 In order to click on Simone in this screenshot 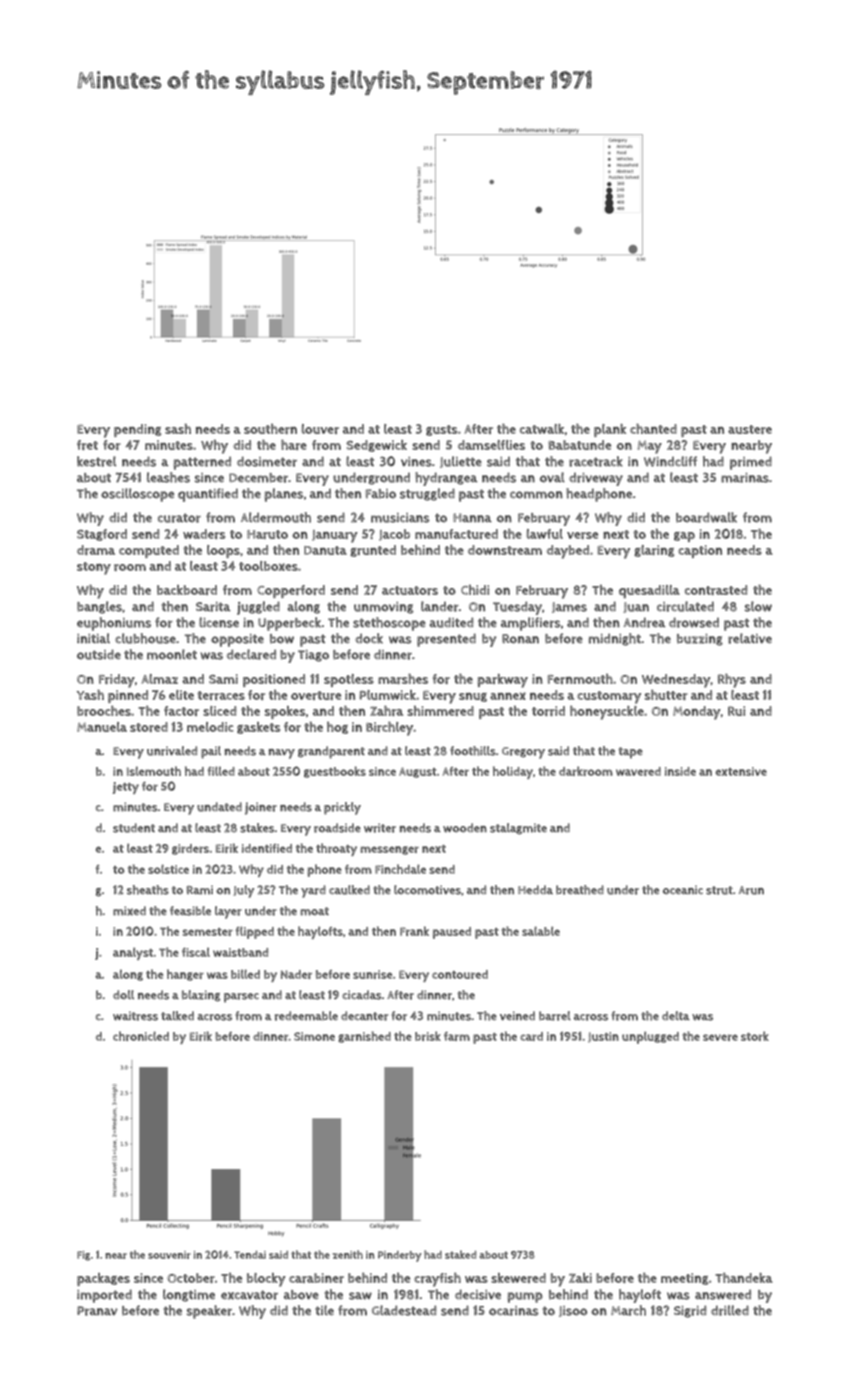, I will do `click(314, 1036)`.
